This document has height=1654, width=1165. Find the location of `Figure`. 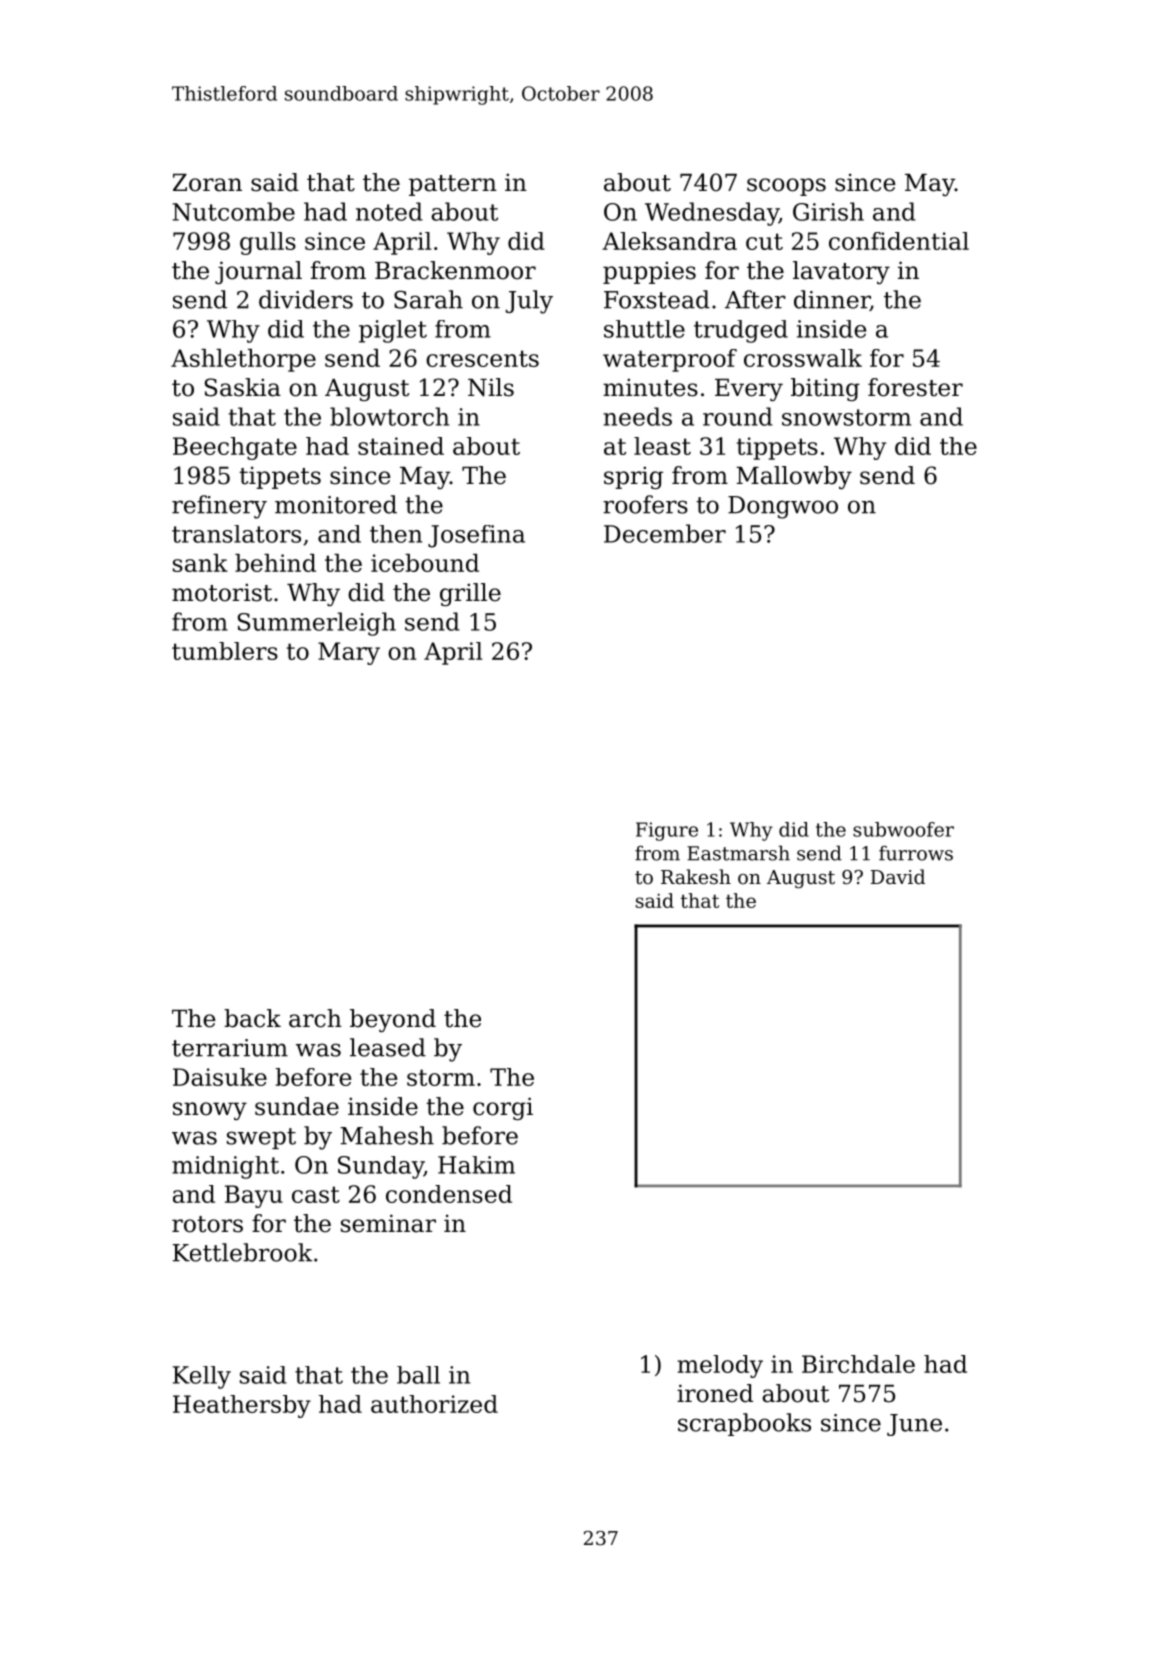

Figure is located at coordinates (667, 831).
